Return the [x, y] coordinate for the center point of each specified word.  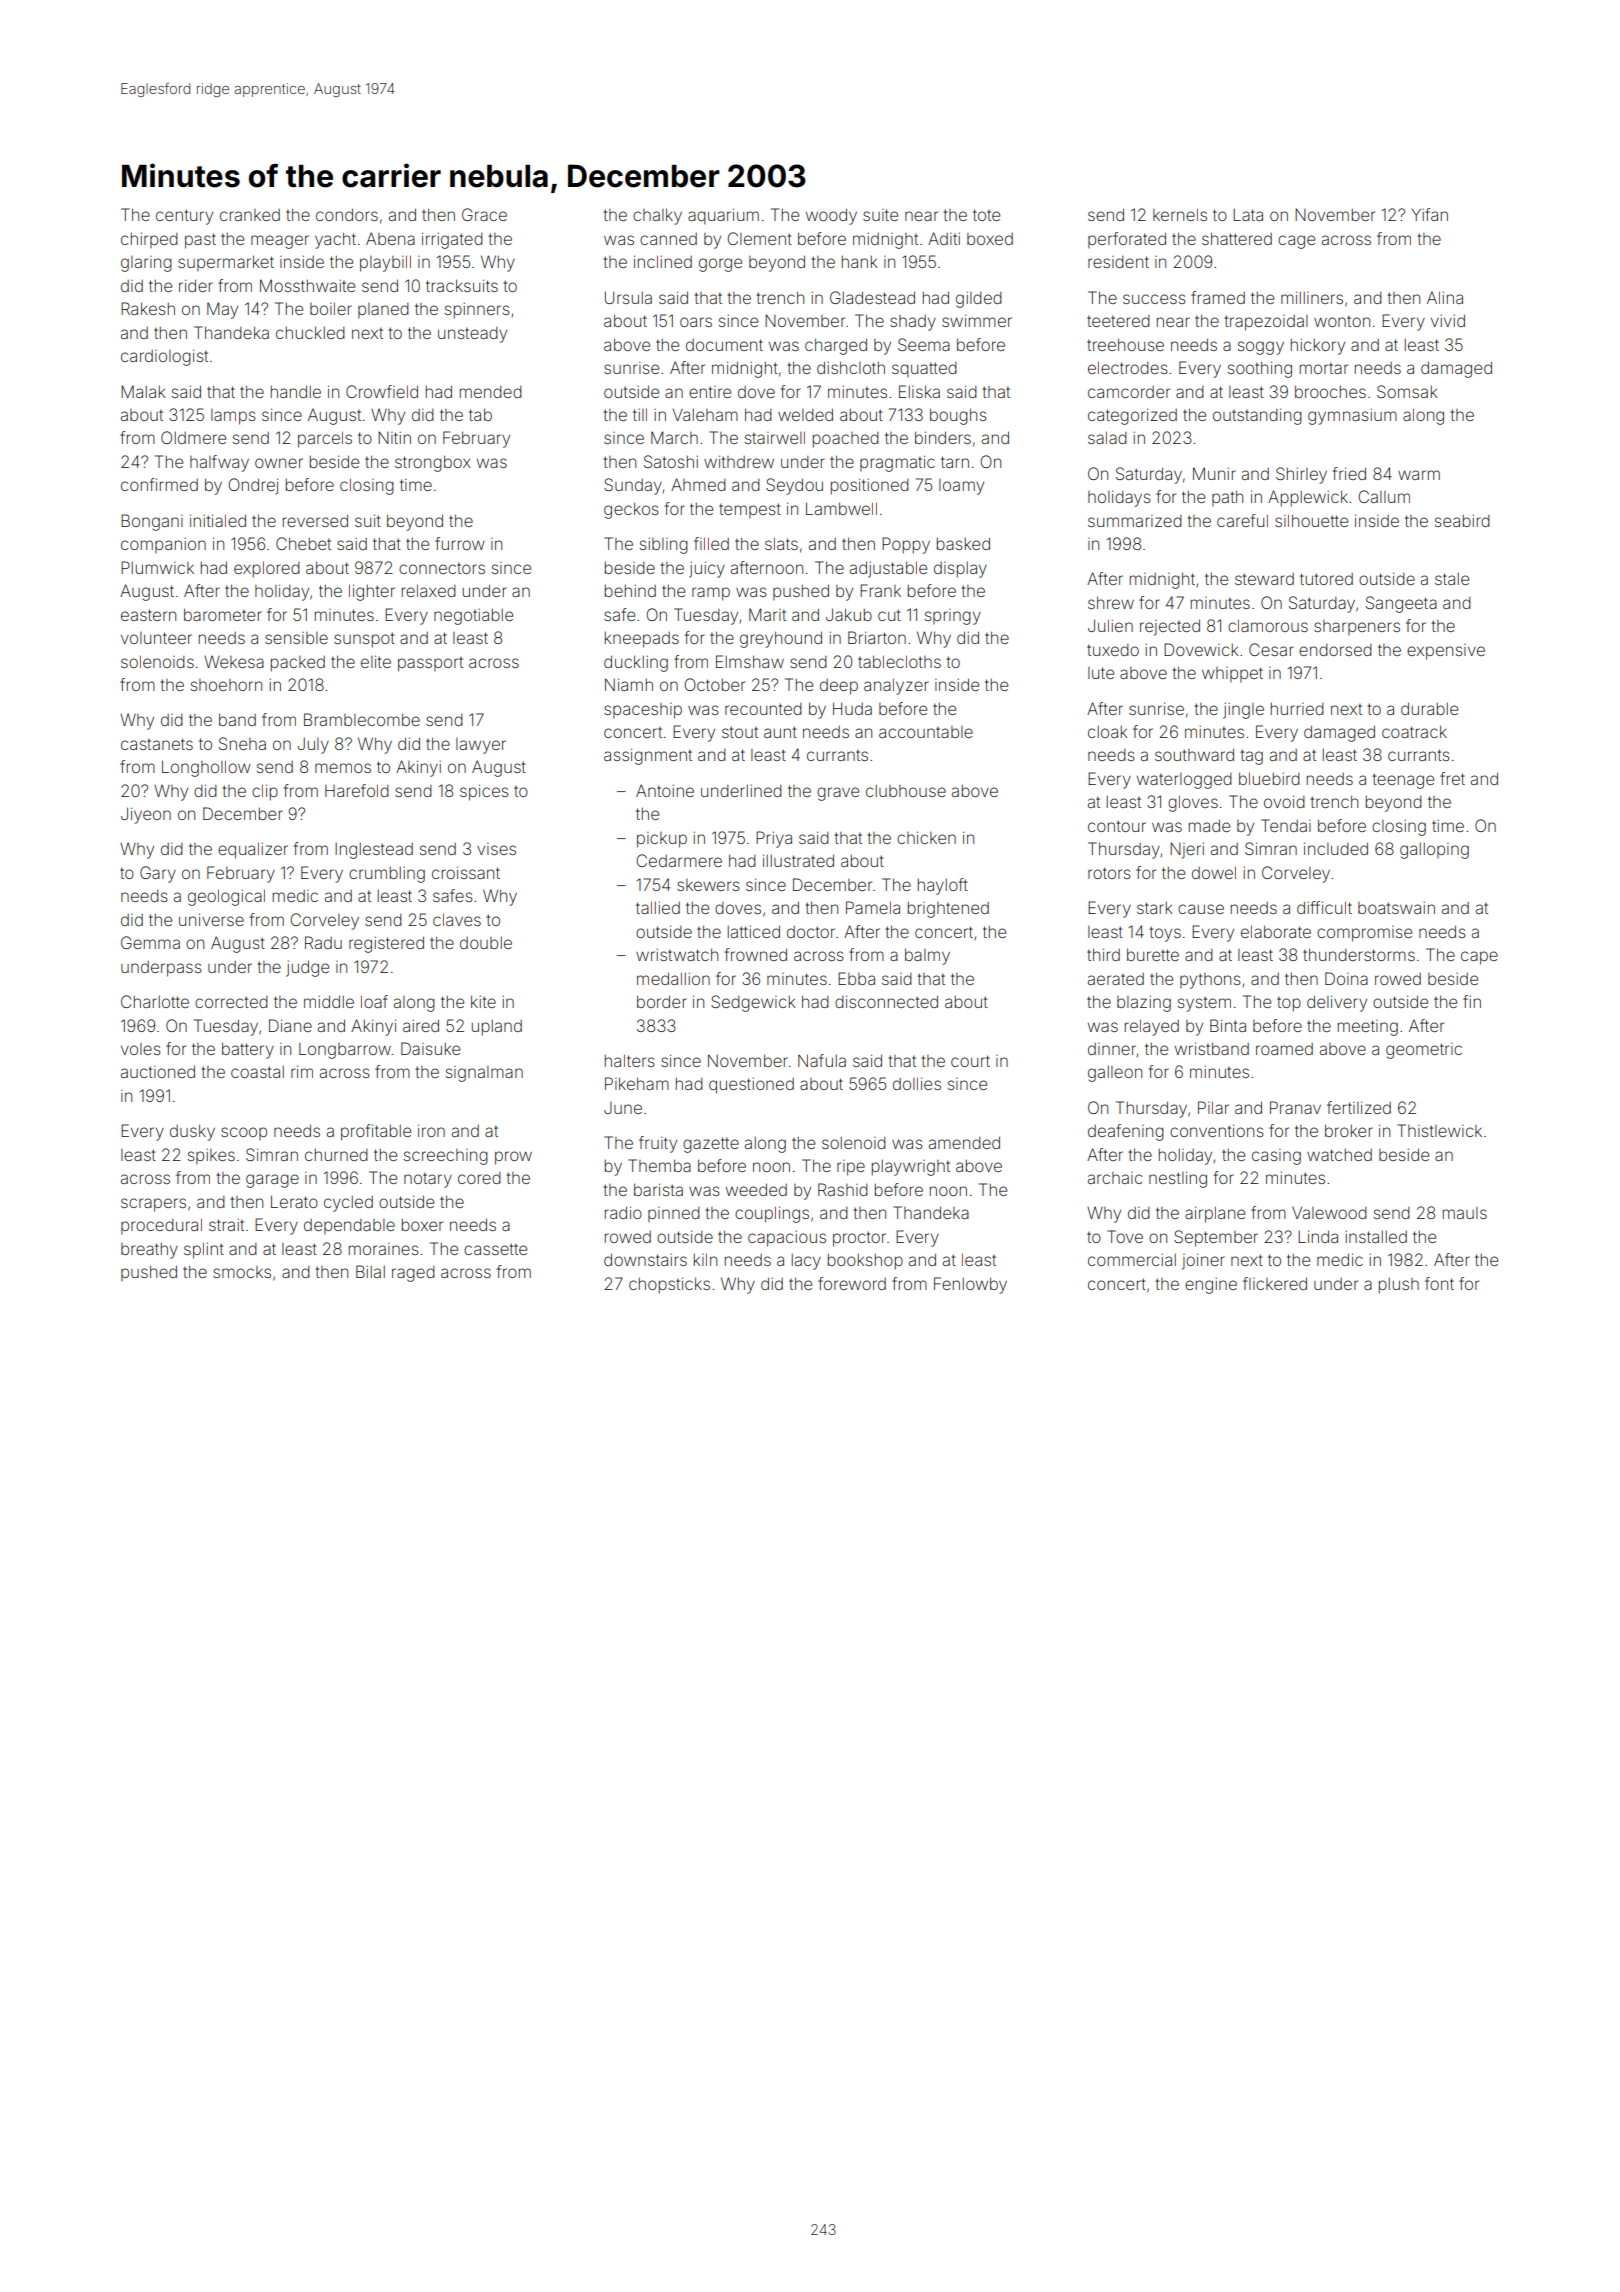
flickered [1275, 1283]
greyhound [781, 639]
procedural [161, 1226]
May [222, 310]
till [640, 414]
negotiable [473, 617]
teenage [1403, 781]
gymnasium [1352, 417]
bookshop [865, 1262]
